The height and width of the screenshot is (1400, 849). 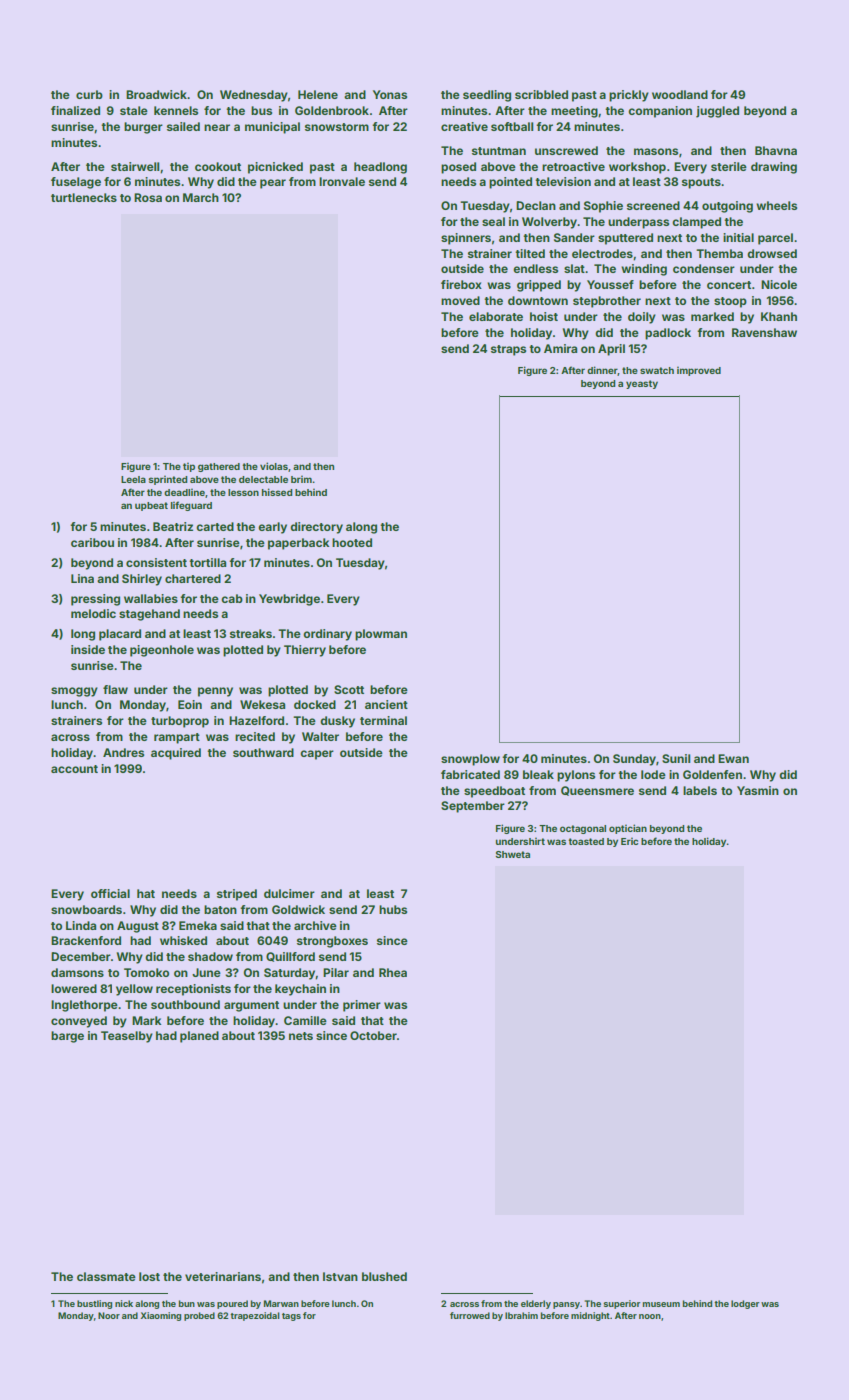 I want to click on tip, so click(x=189, y=467).
